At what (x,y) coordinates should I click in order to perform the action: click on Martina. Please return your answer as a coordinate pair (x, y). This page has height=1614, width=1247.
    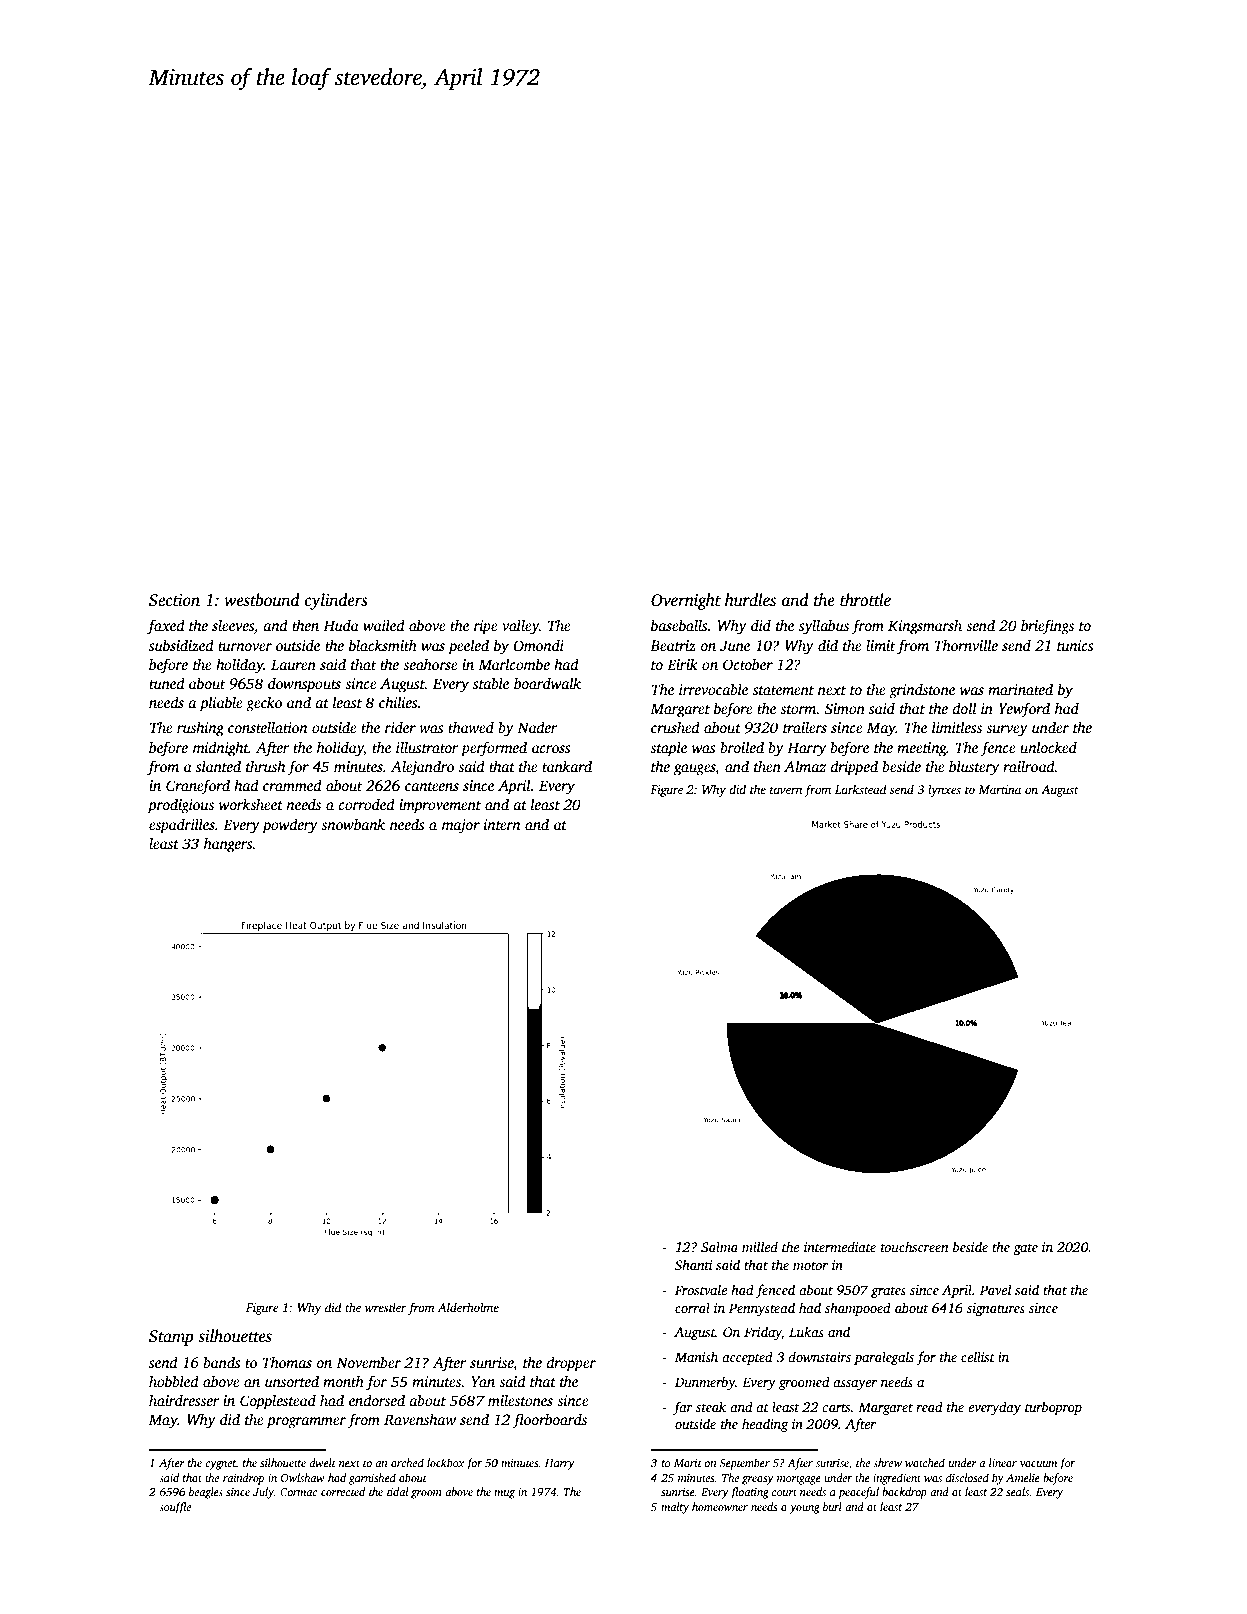
    Looking at the image, I should click on (999, 789).
